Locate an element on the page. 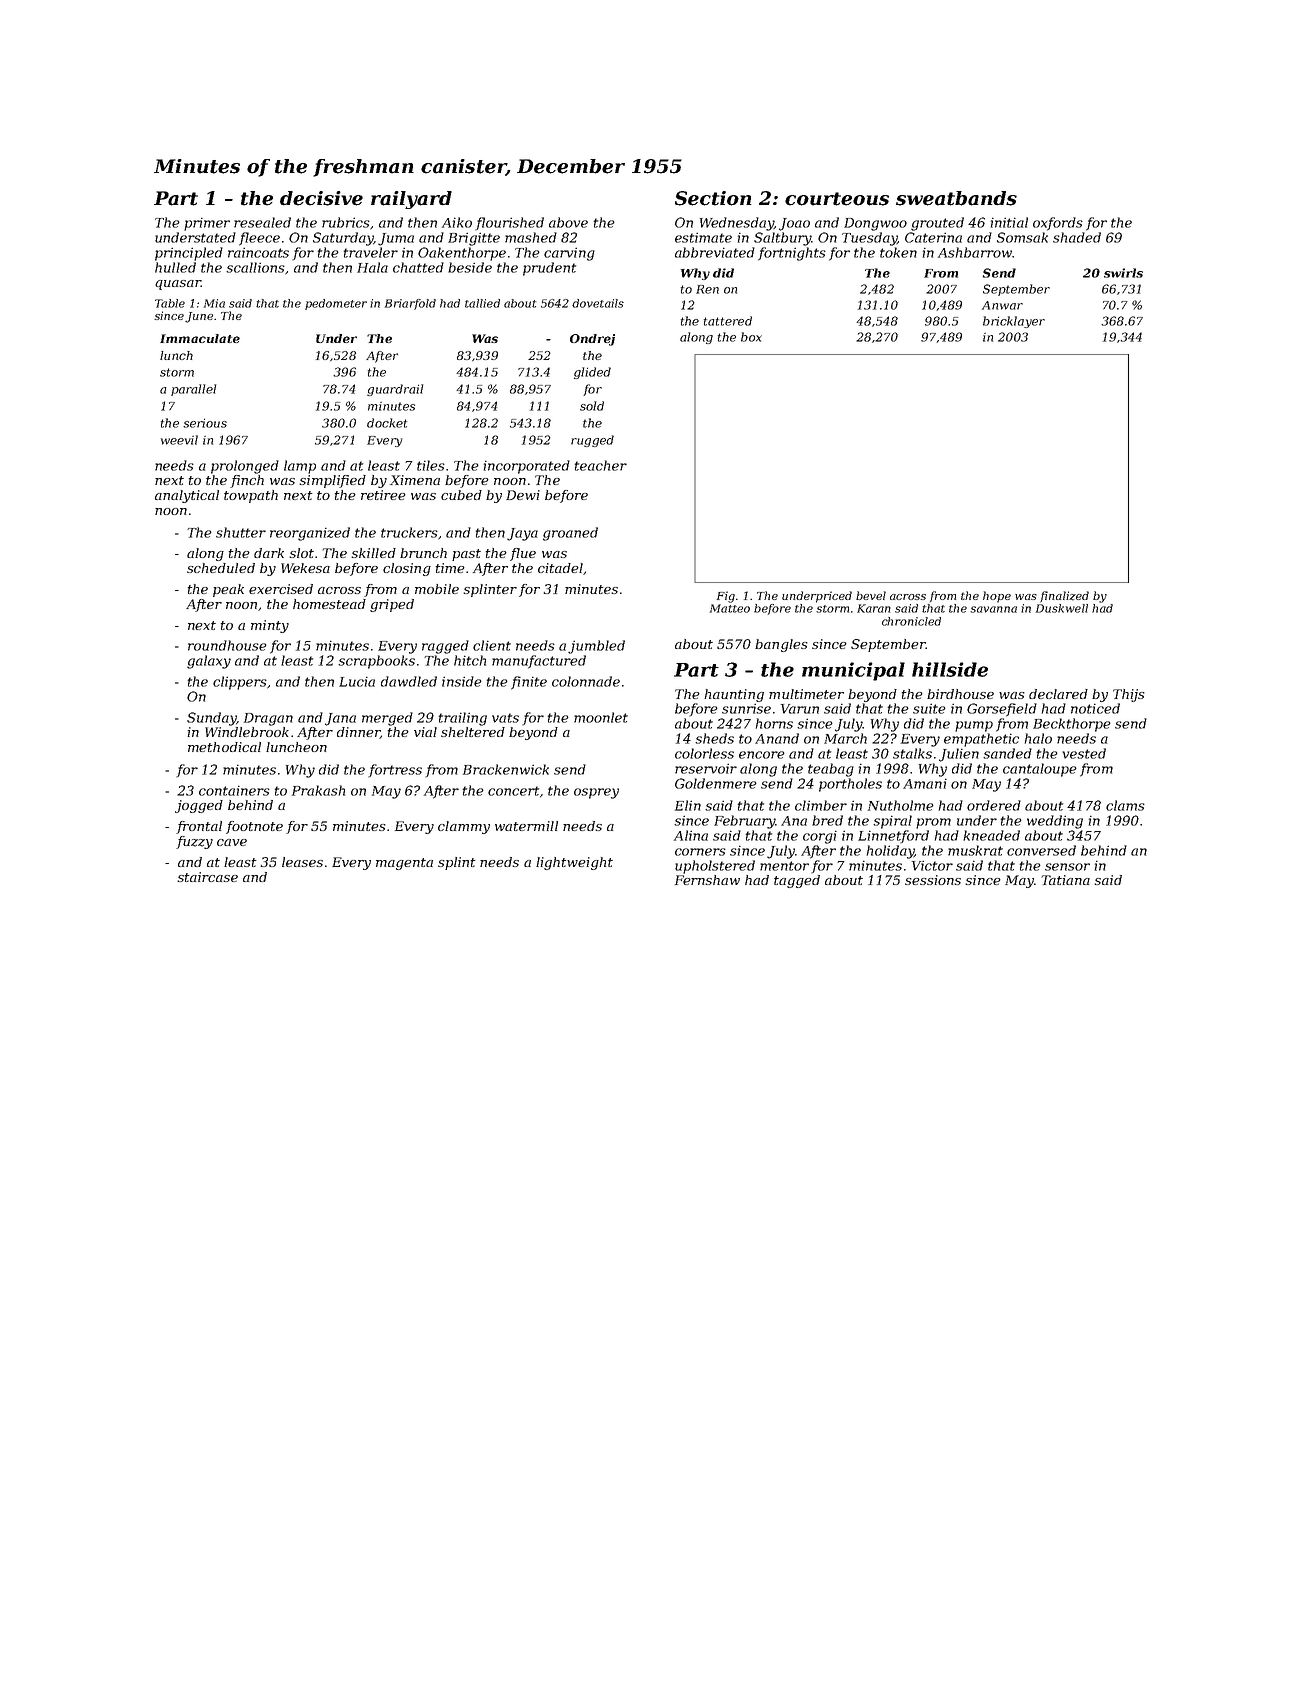 The width and height of the document is (1303, 1687). staircase is located at coordinates (207, 877).
